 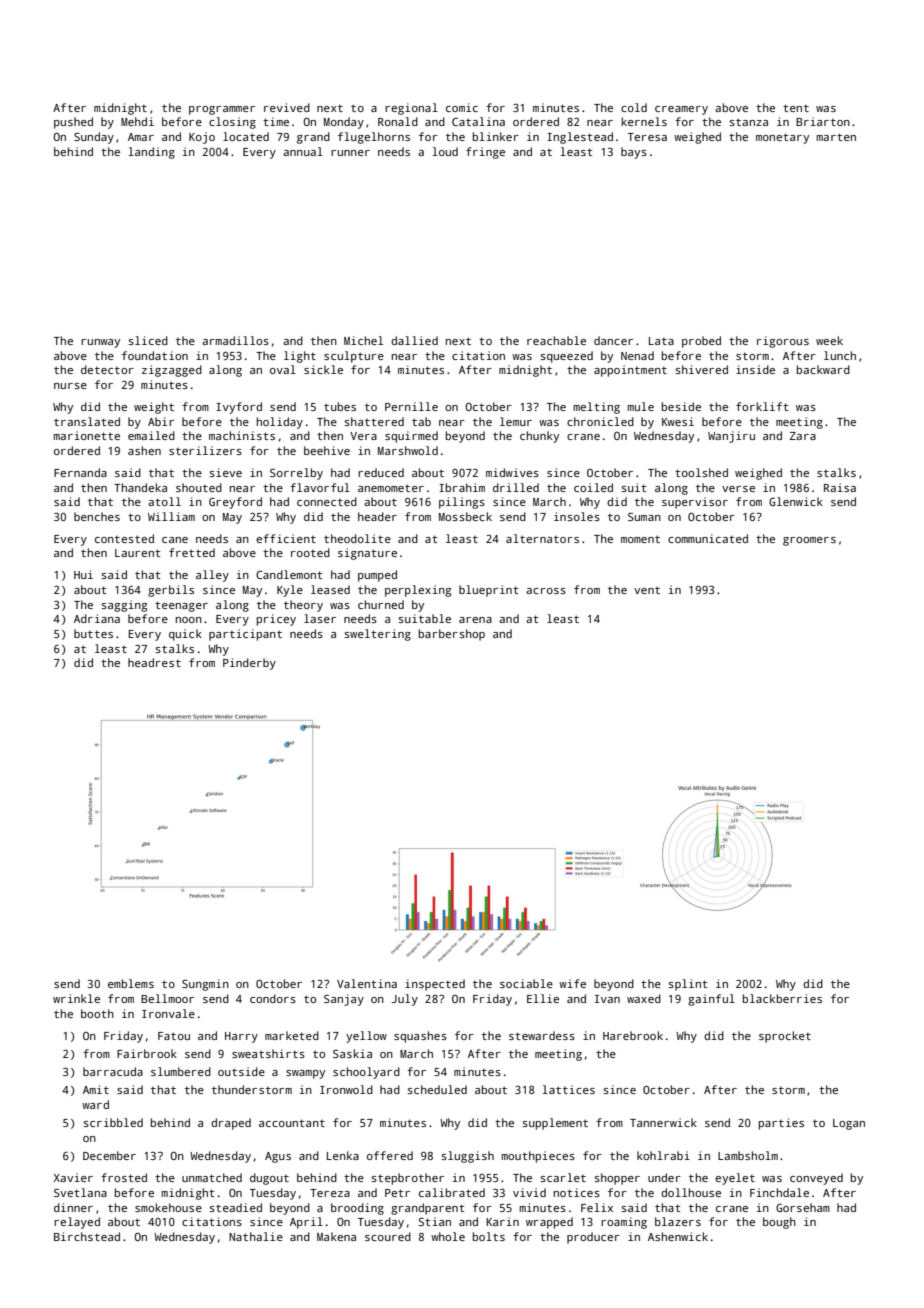 What do you see at coordinates (256, 1236) in the image?
I see `Nathalie` at bounding box center [256, 1236].
